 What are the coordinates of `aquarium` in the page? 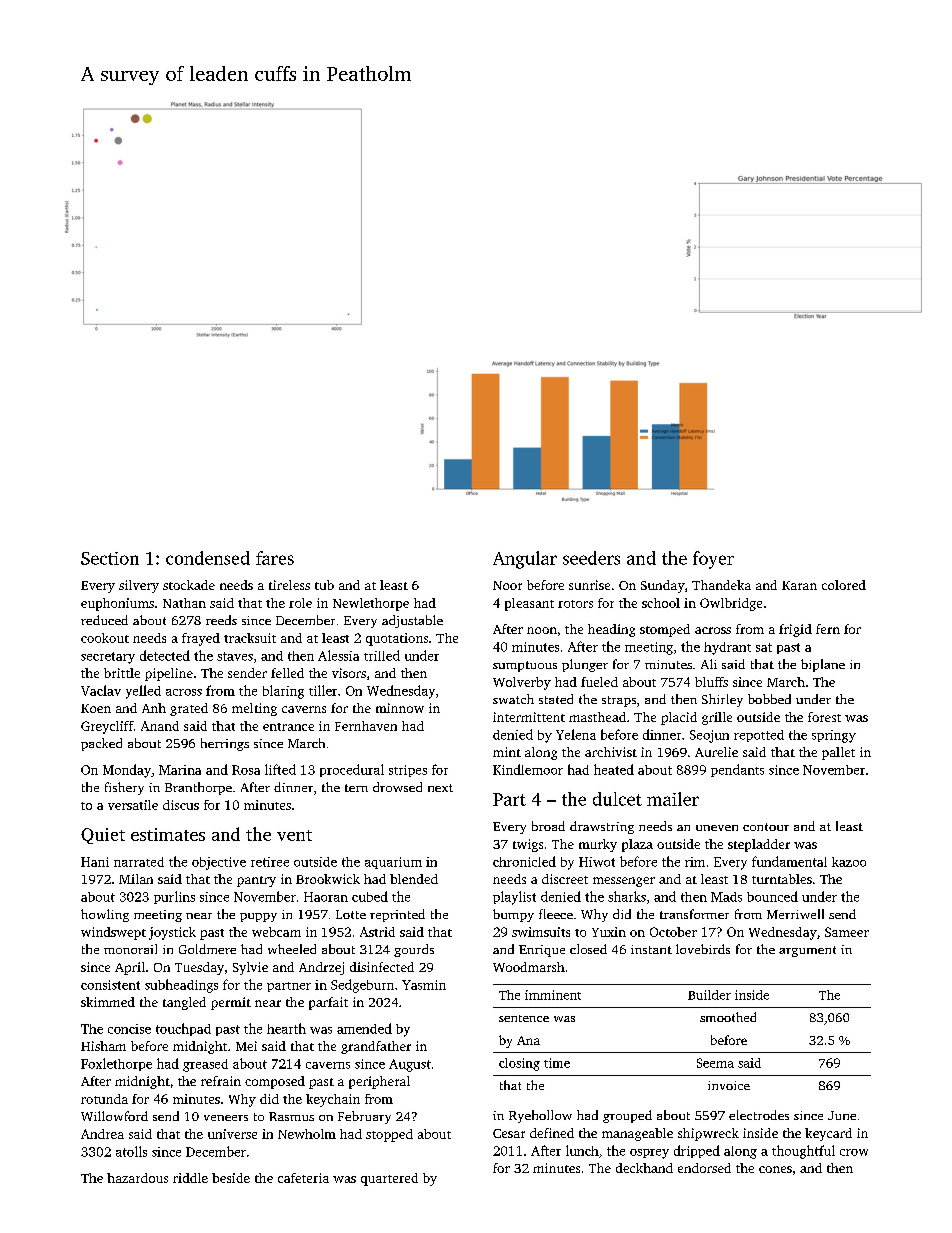 It's located at (393, 863).
